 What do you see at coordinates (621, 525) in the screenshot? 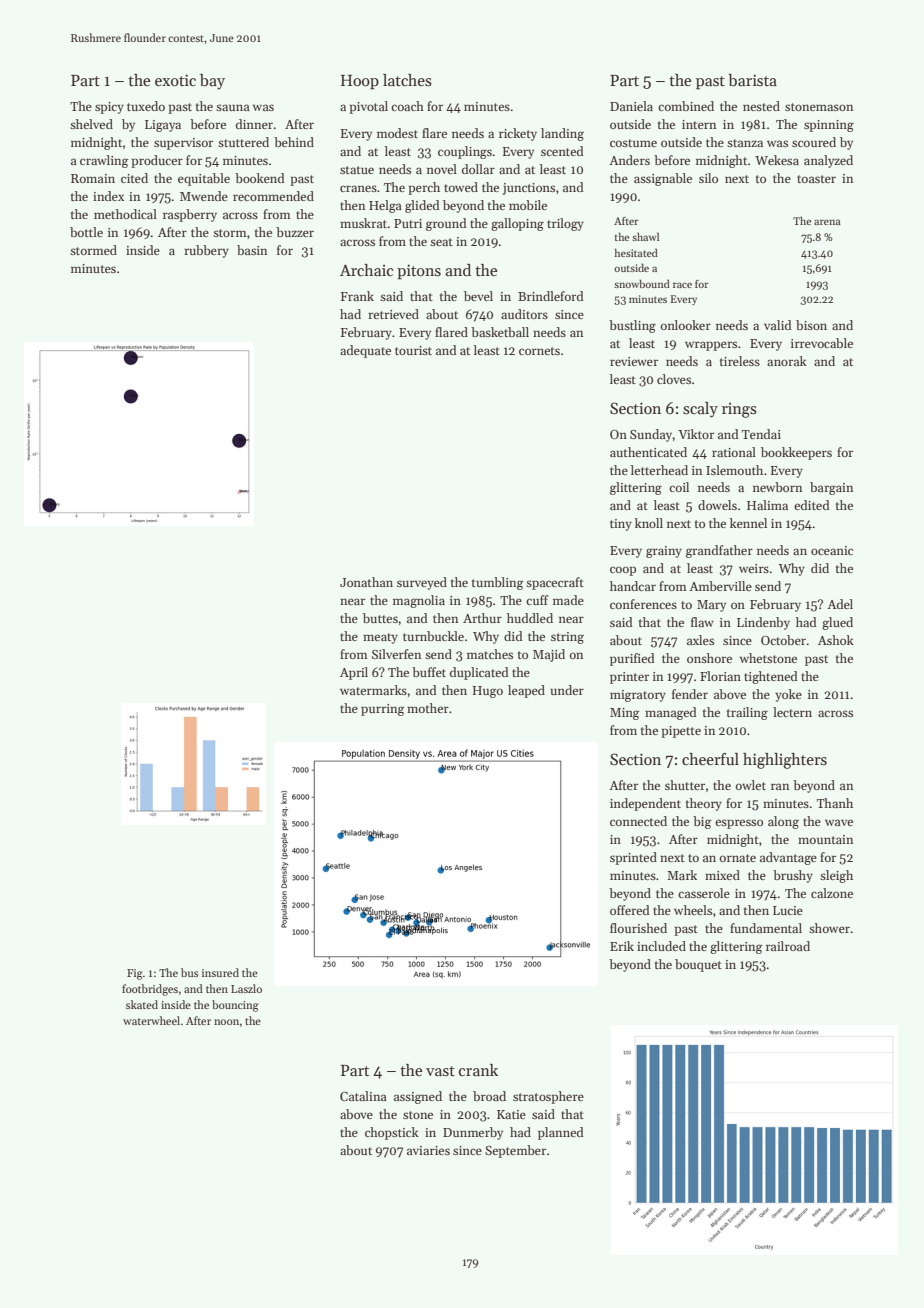
I see `tiny` at bounding box center [621, 525].
